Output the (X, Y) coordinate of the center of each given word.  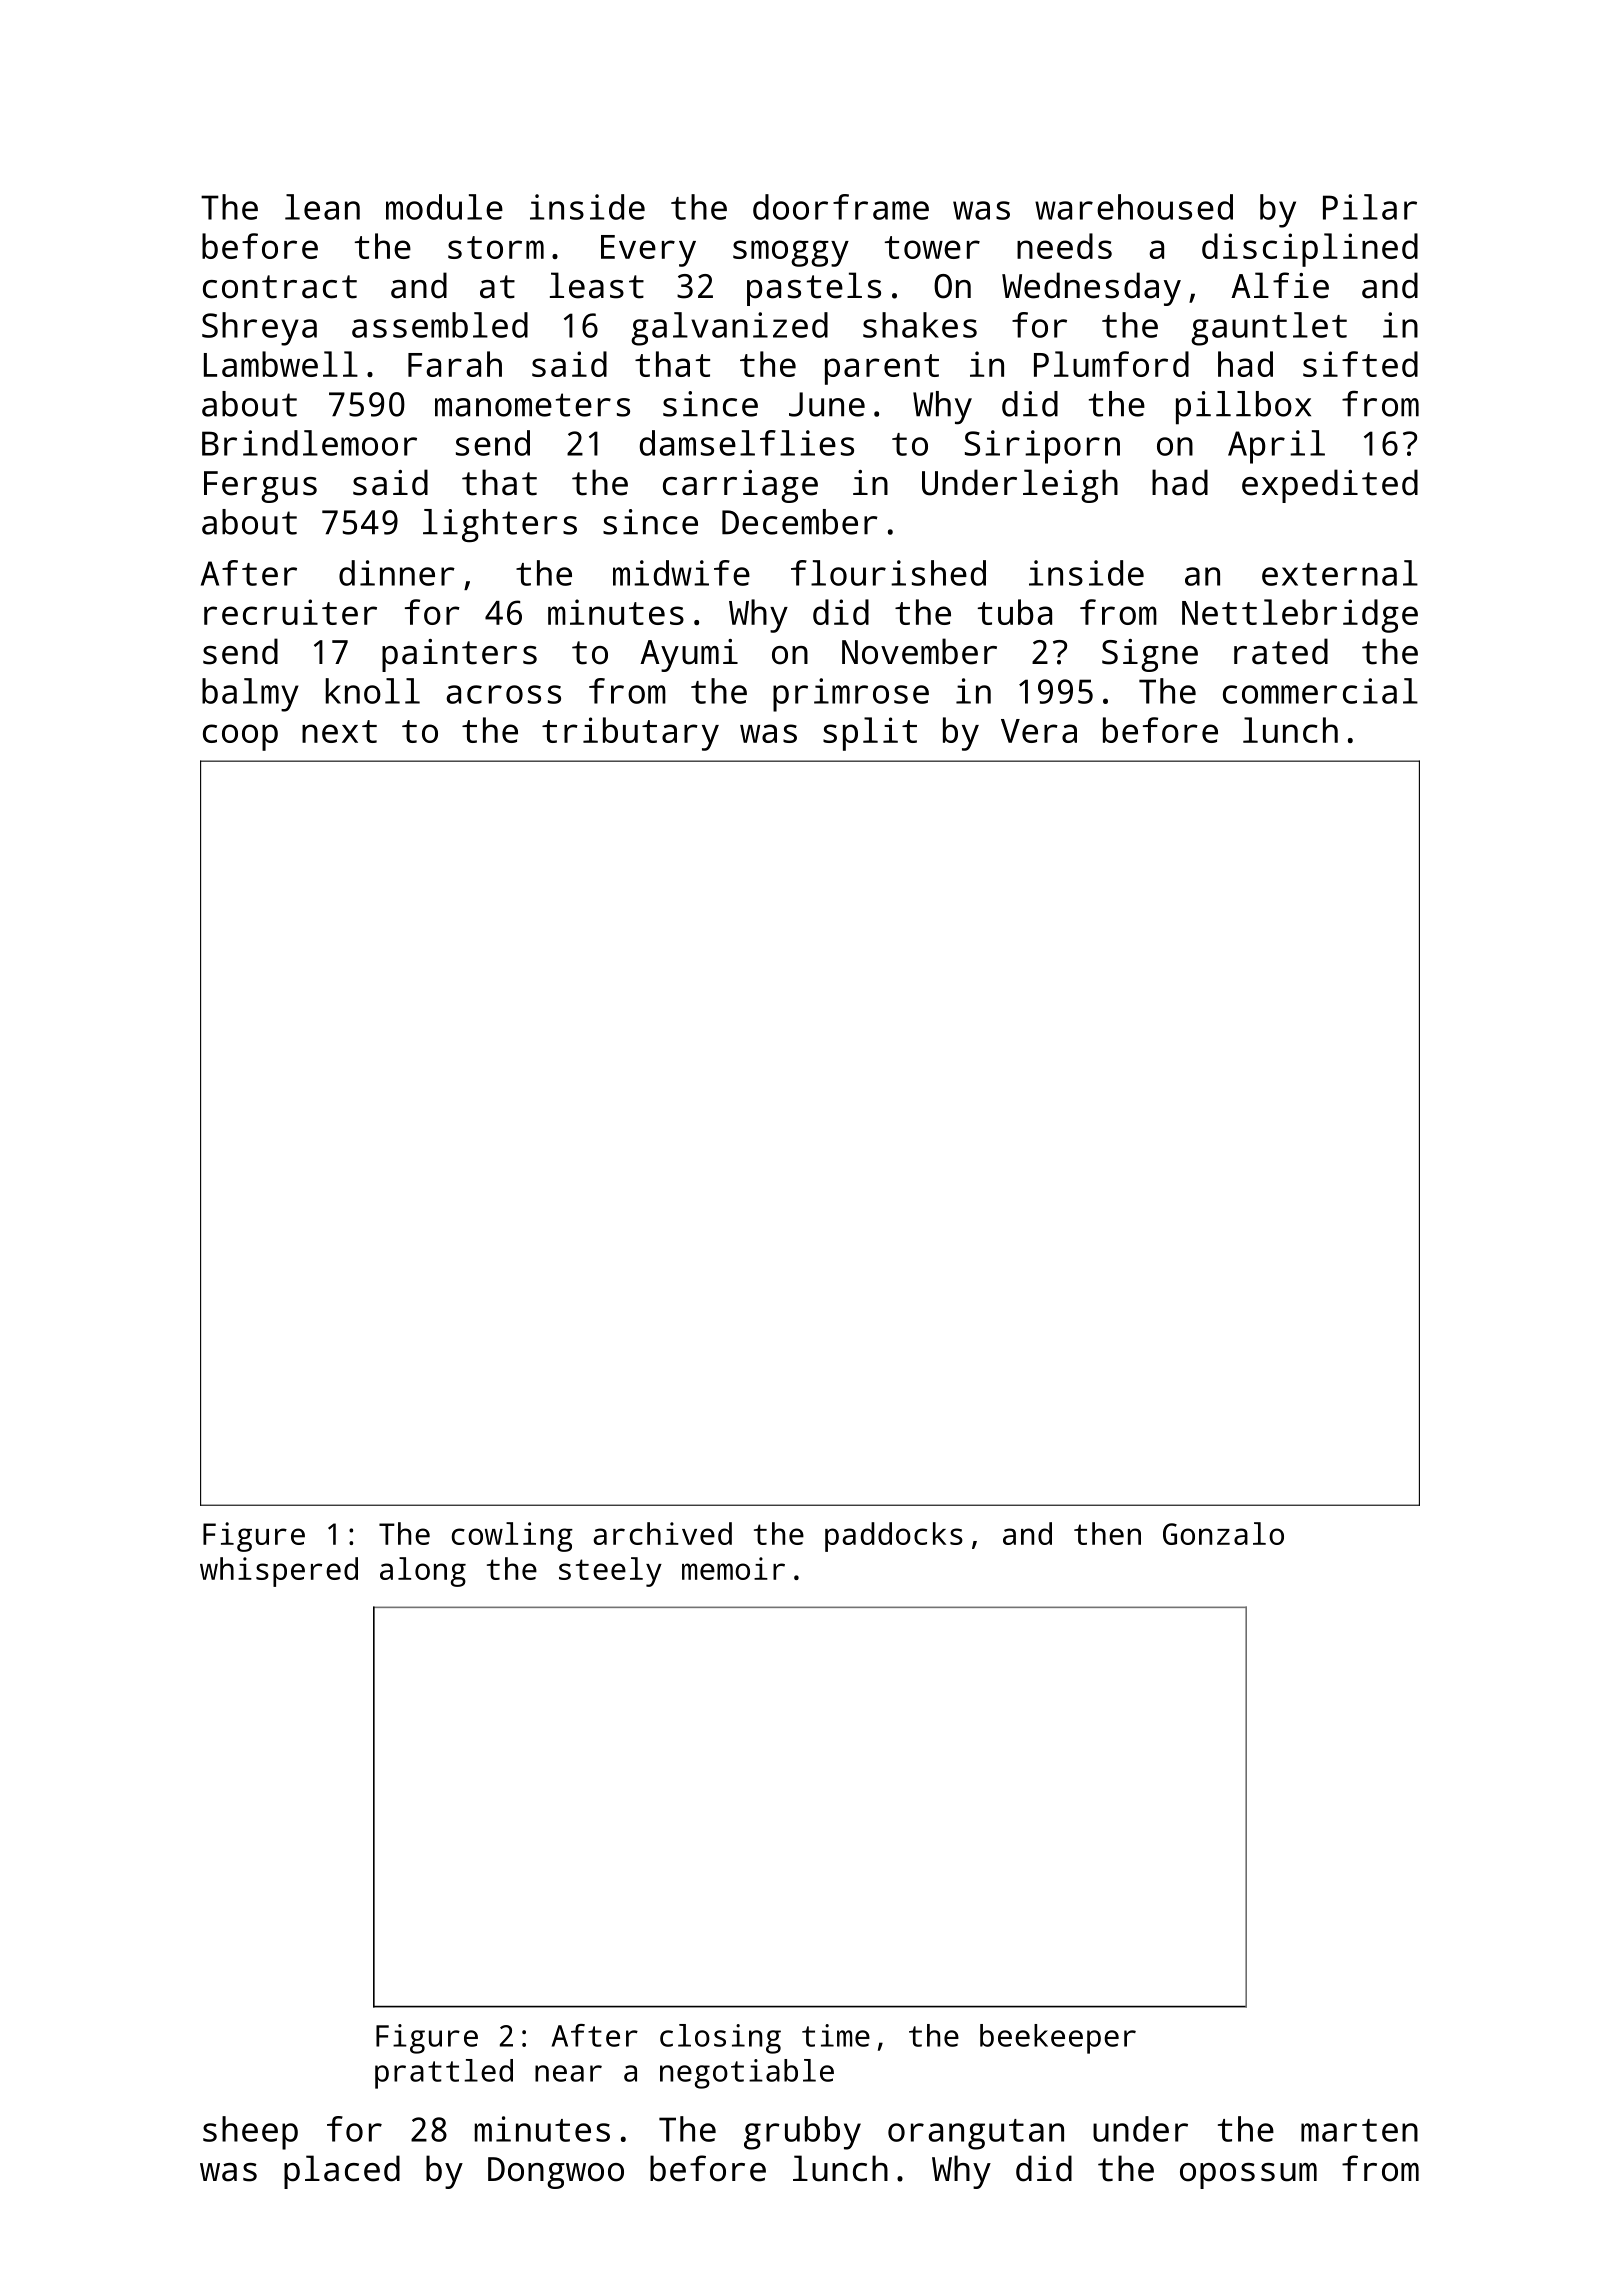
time (836, 2035)
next (339, 731)
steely (610, 1572)
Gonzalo (1223, 1533)
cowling (512, 1537)
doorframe (841, 207)
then (1107, 1533)
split (870, 734)
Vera (1039, 731)
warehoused (1134, 207)
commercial (1320, 691)
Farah (455, 364)
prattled (444, 2074)
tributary (630, 734)
